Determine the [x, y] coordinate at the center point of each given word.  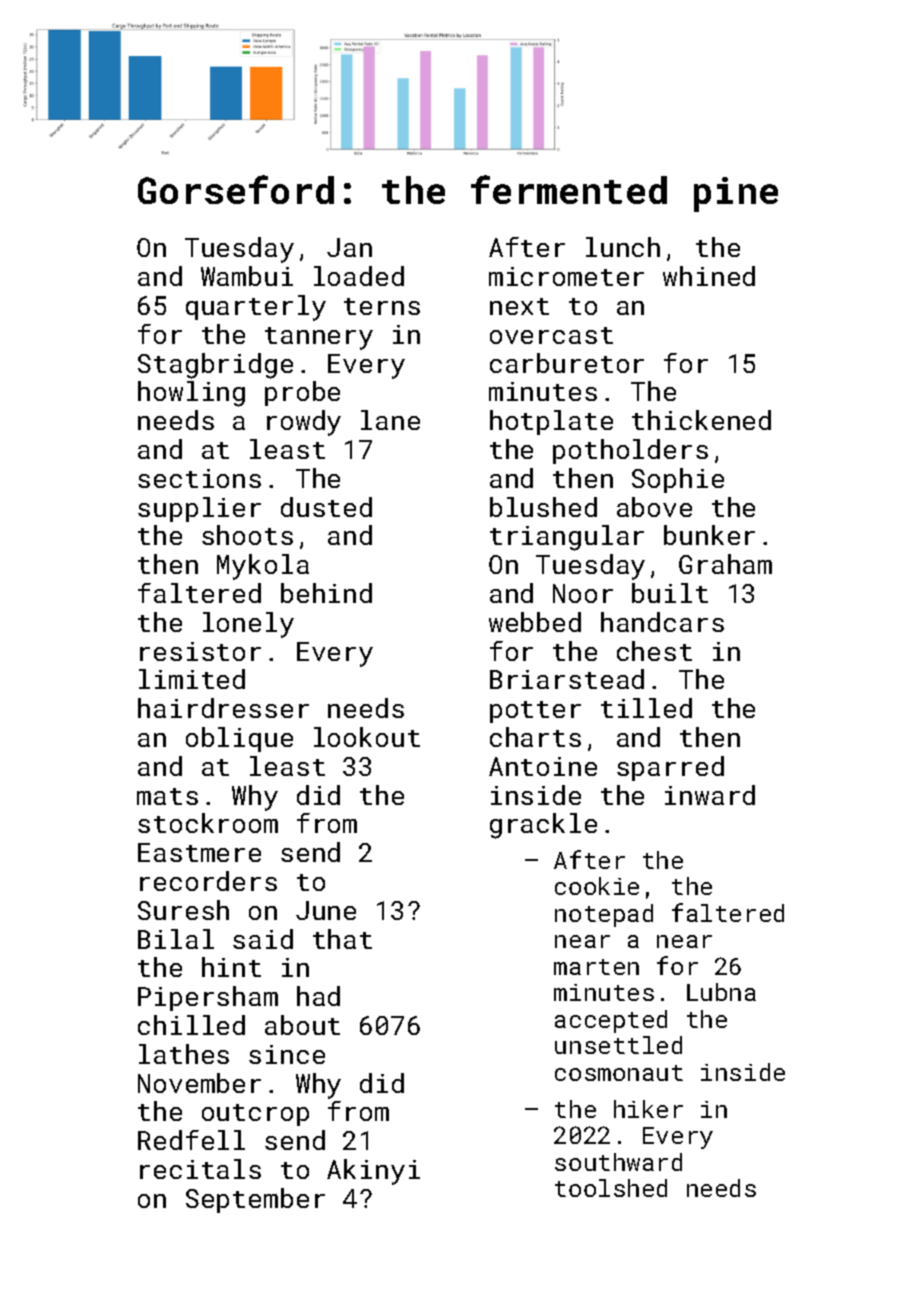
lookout [367, 737]
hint [231, 967]
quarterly [256, 308]
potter [535, 712]
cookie [597, 886]
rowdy [304, 423]
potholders [630, 451]
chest [654, 651]
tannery [319, 338]
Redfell [191, 1140]
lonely [248, 625]
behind [326, 593]
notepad [604, 915]
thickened [701, 420]
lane [390, 420]
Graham [725, 564]
